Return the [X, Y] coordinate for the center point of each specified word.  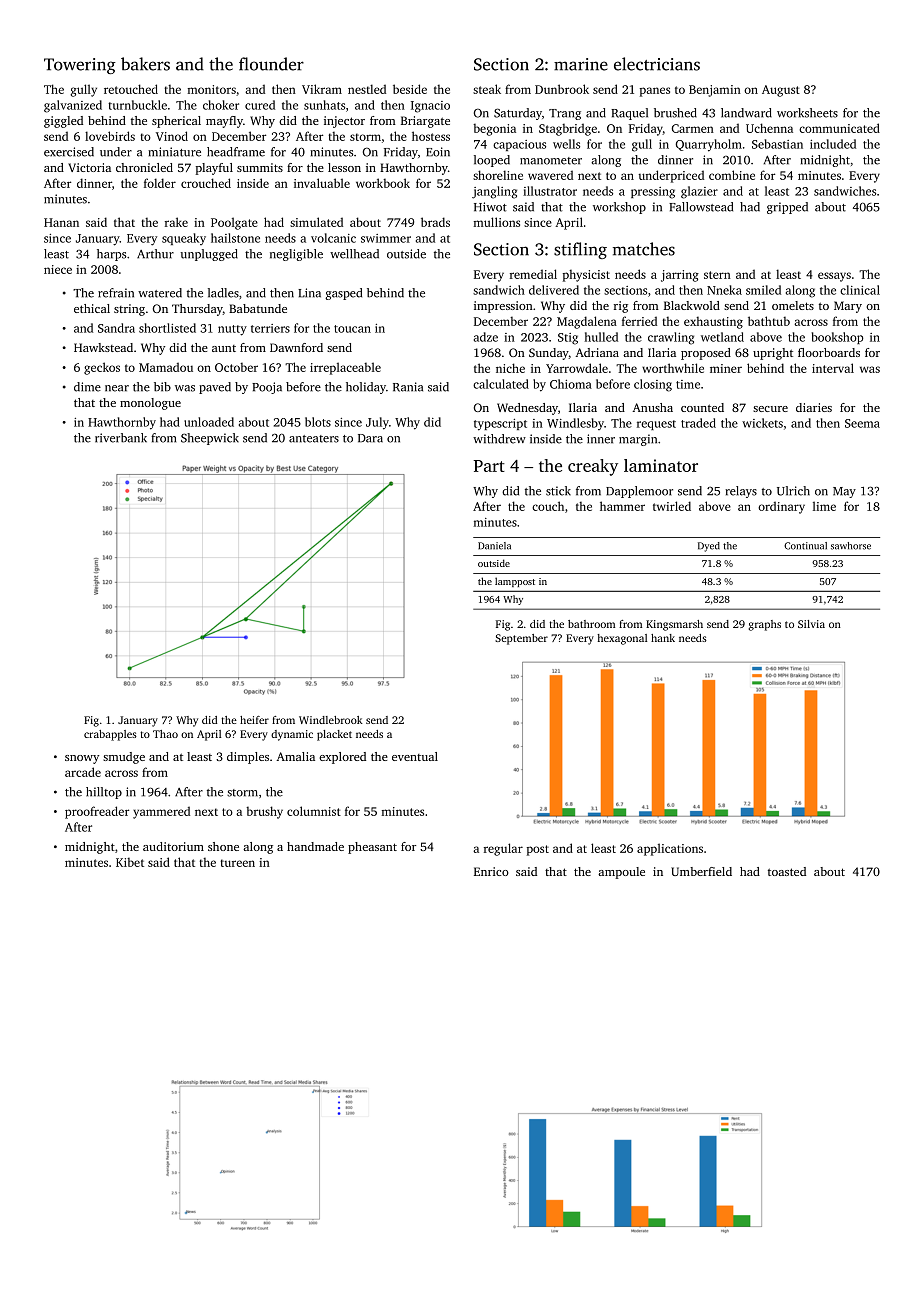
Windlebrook [331, 720]
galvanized [73, 106]
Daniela [494, 546]
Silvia [811, 624]
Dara [370, 438]
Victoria [89, 167]
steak [487, 89]
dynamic [292, 735]
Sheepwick [210, 439]
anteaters [314, 439]
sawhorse [851, 546]
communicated [839, 128]
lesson [344, 167]
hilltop [104, 793]
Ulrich [793, 491]
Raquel [629, 114]
